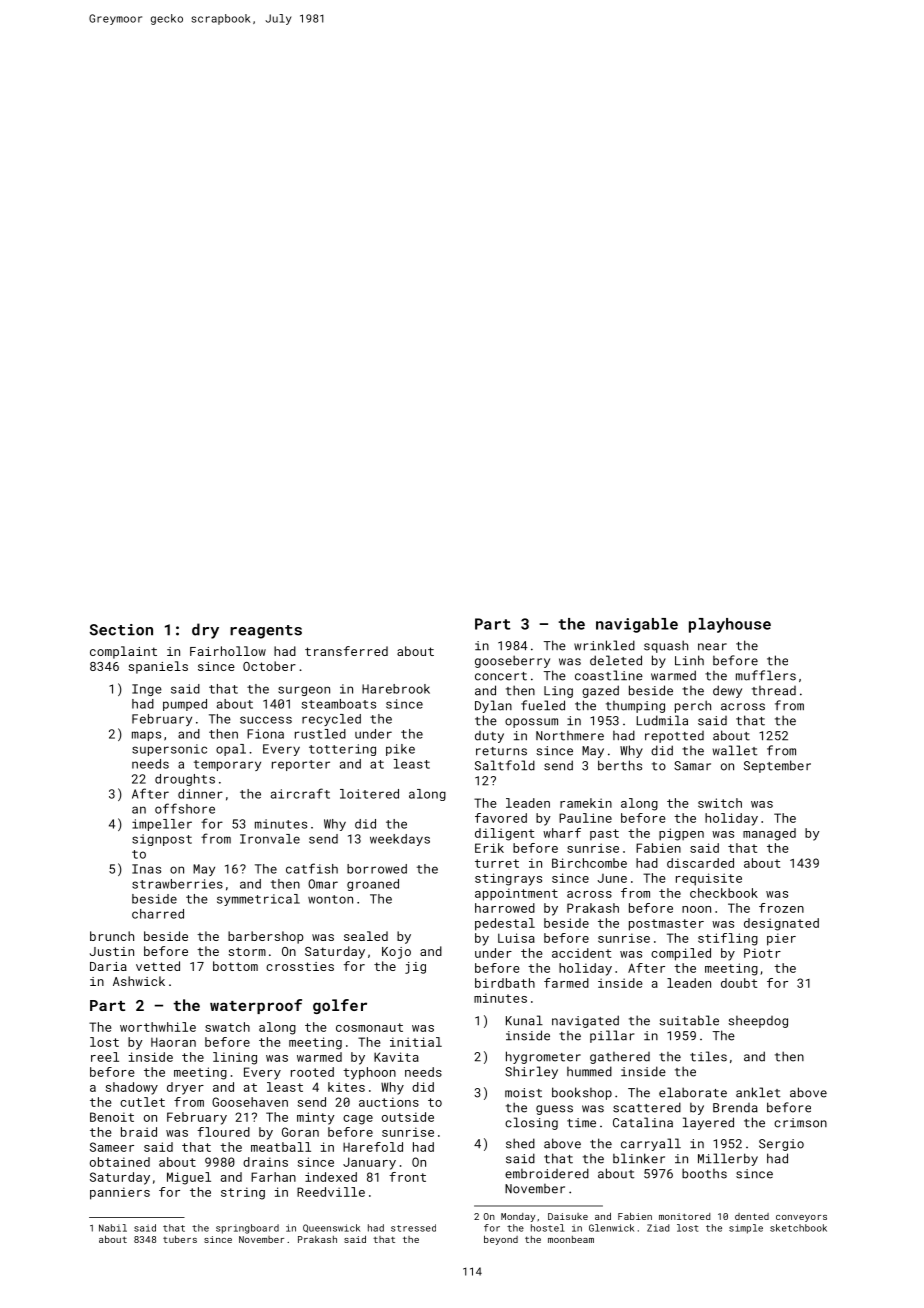  I want to click on tubers, so click(180, 1239).
